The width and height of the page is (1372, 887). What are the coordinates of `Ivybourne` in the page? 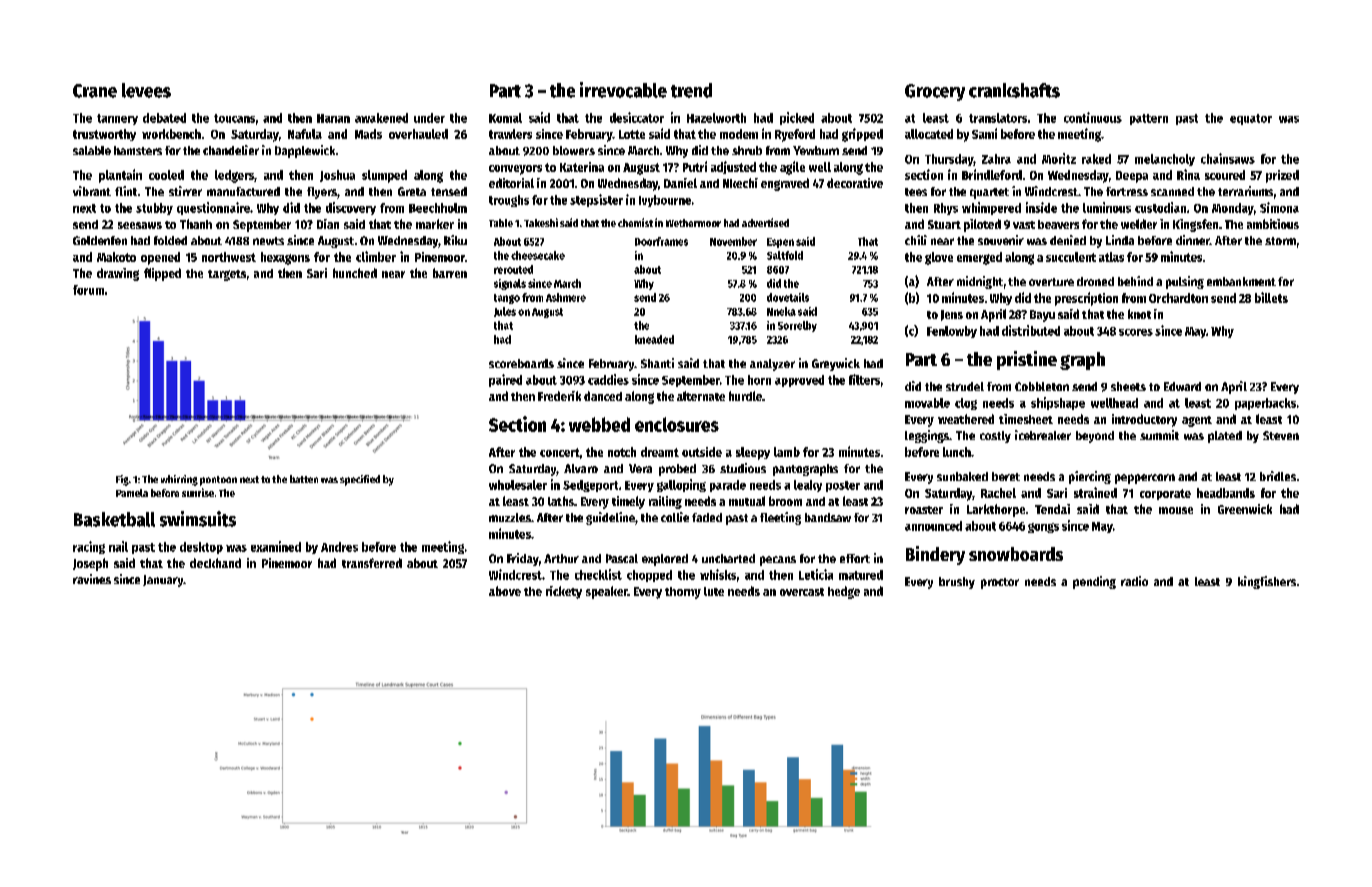 It's located at (665, 201).
